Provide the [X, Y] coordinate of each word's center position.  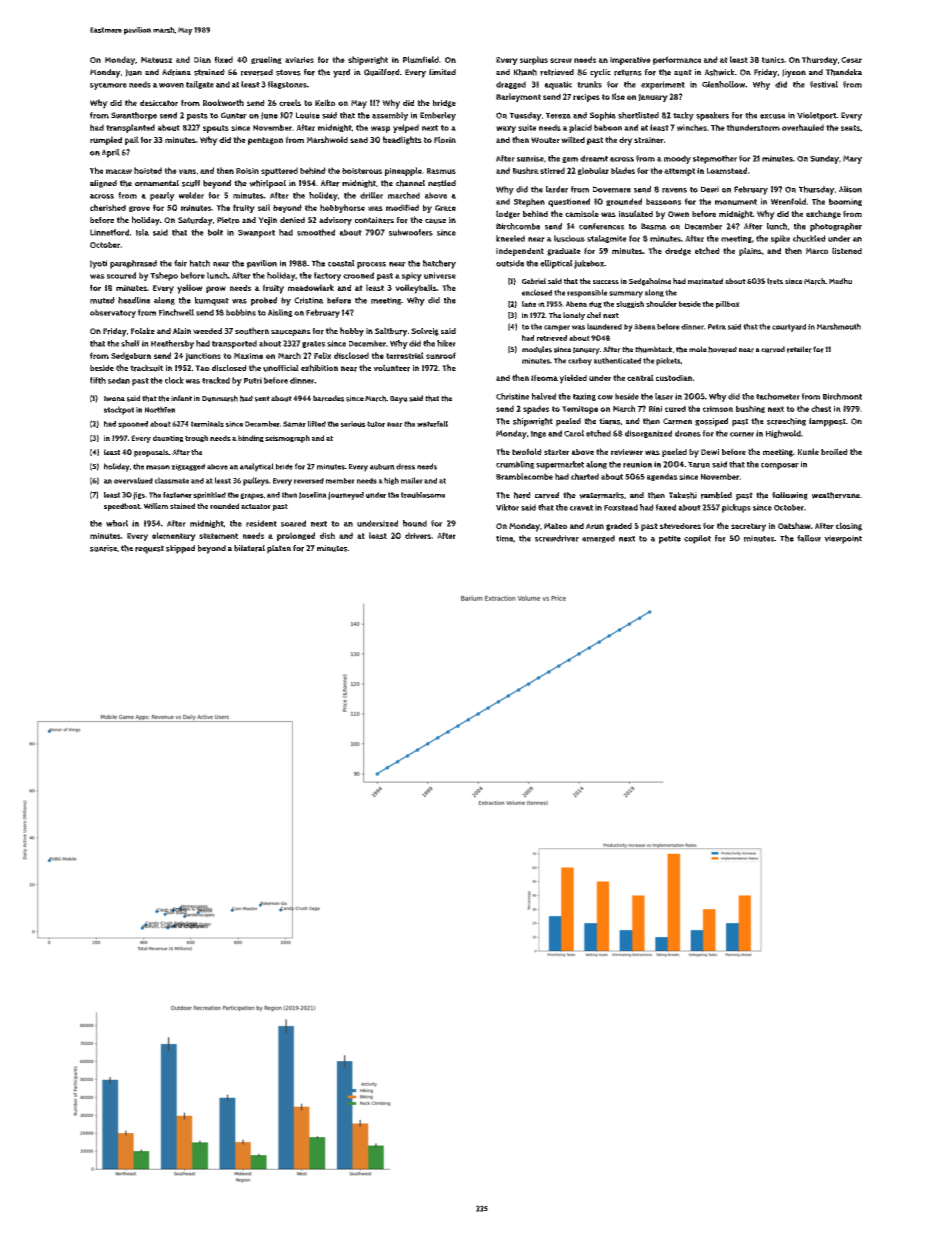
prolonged [296, 536]
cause [435, 221]
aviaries [299, 60]
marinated [705, 281]
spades [536, 409]
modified [402, 207]
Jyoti [98, 264]
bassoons [664, 201]
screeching [786, 422]
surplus [534, 60]
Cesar [851, 60]
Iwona [114, 399]
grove [139, 209]
